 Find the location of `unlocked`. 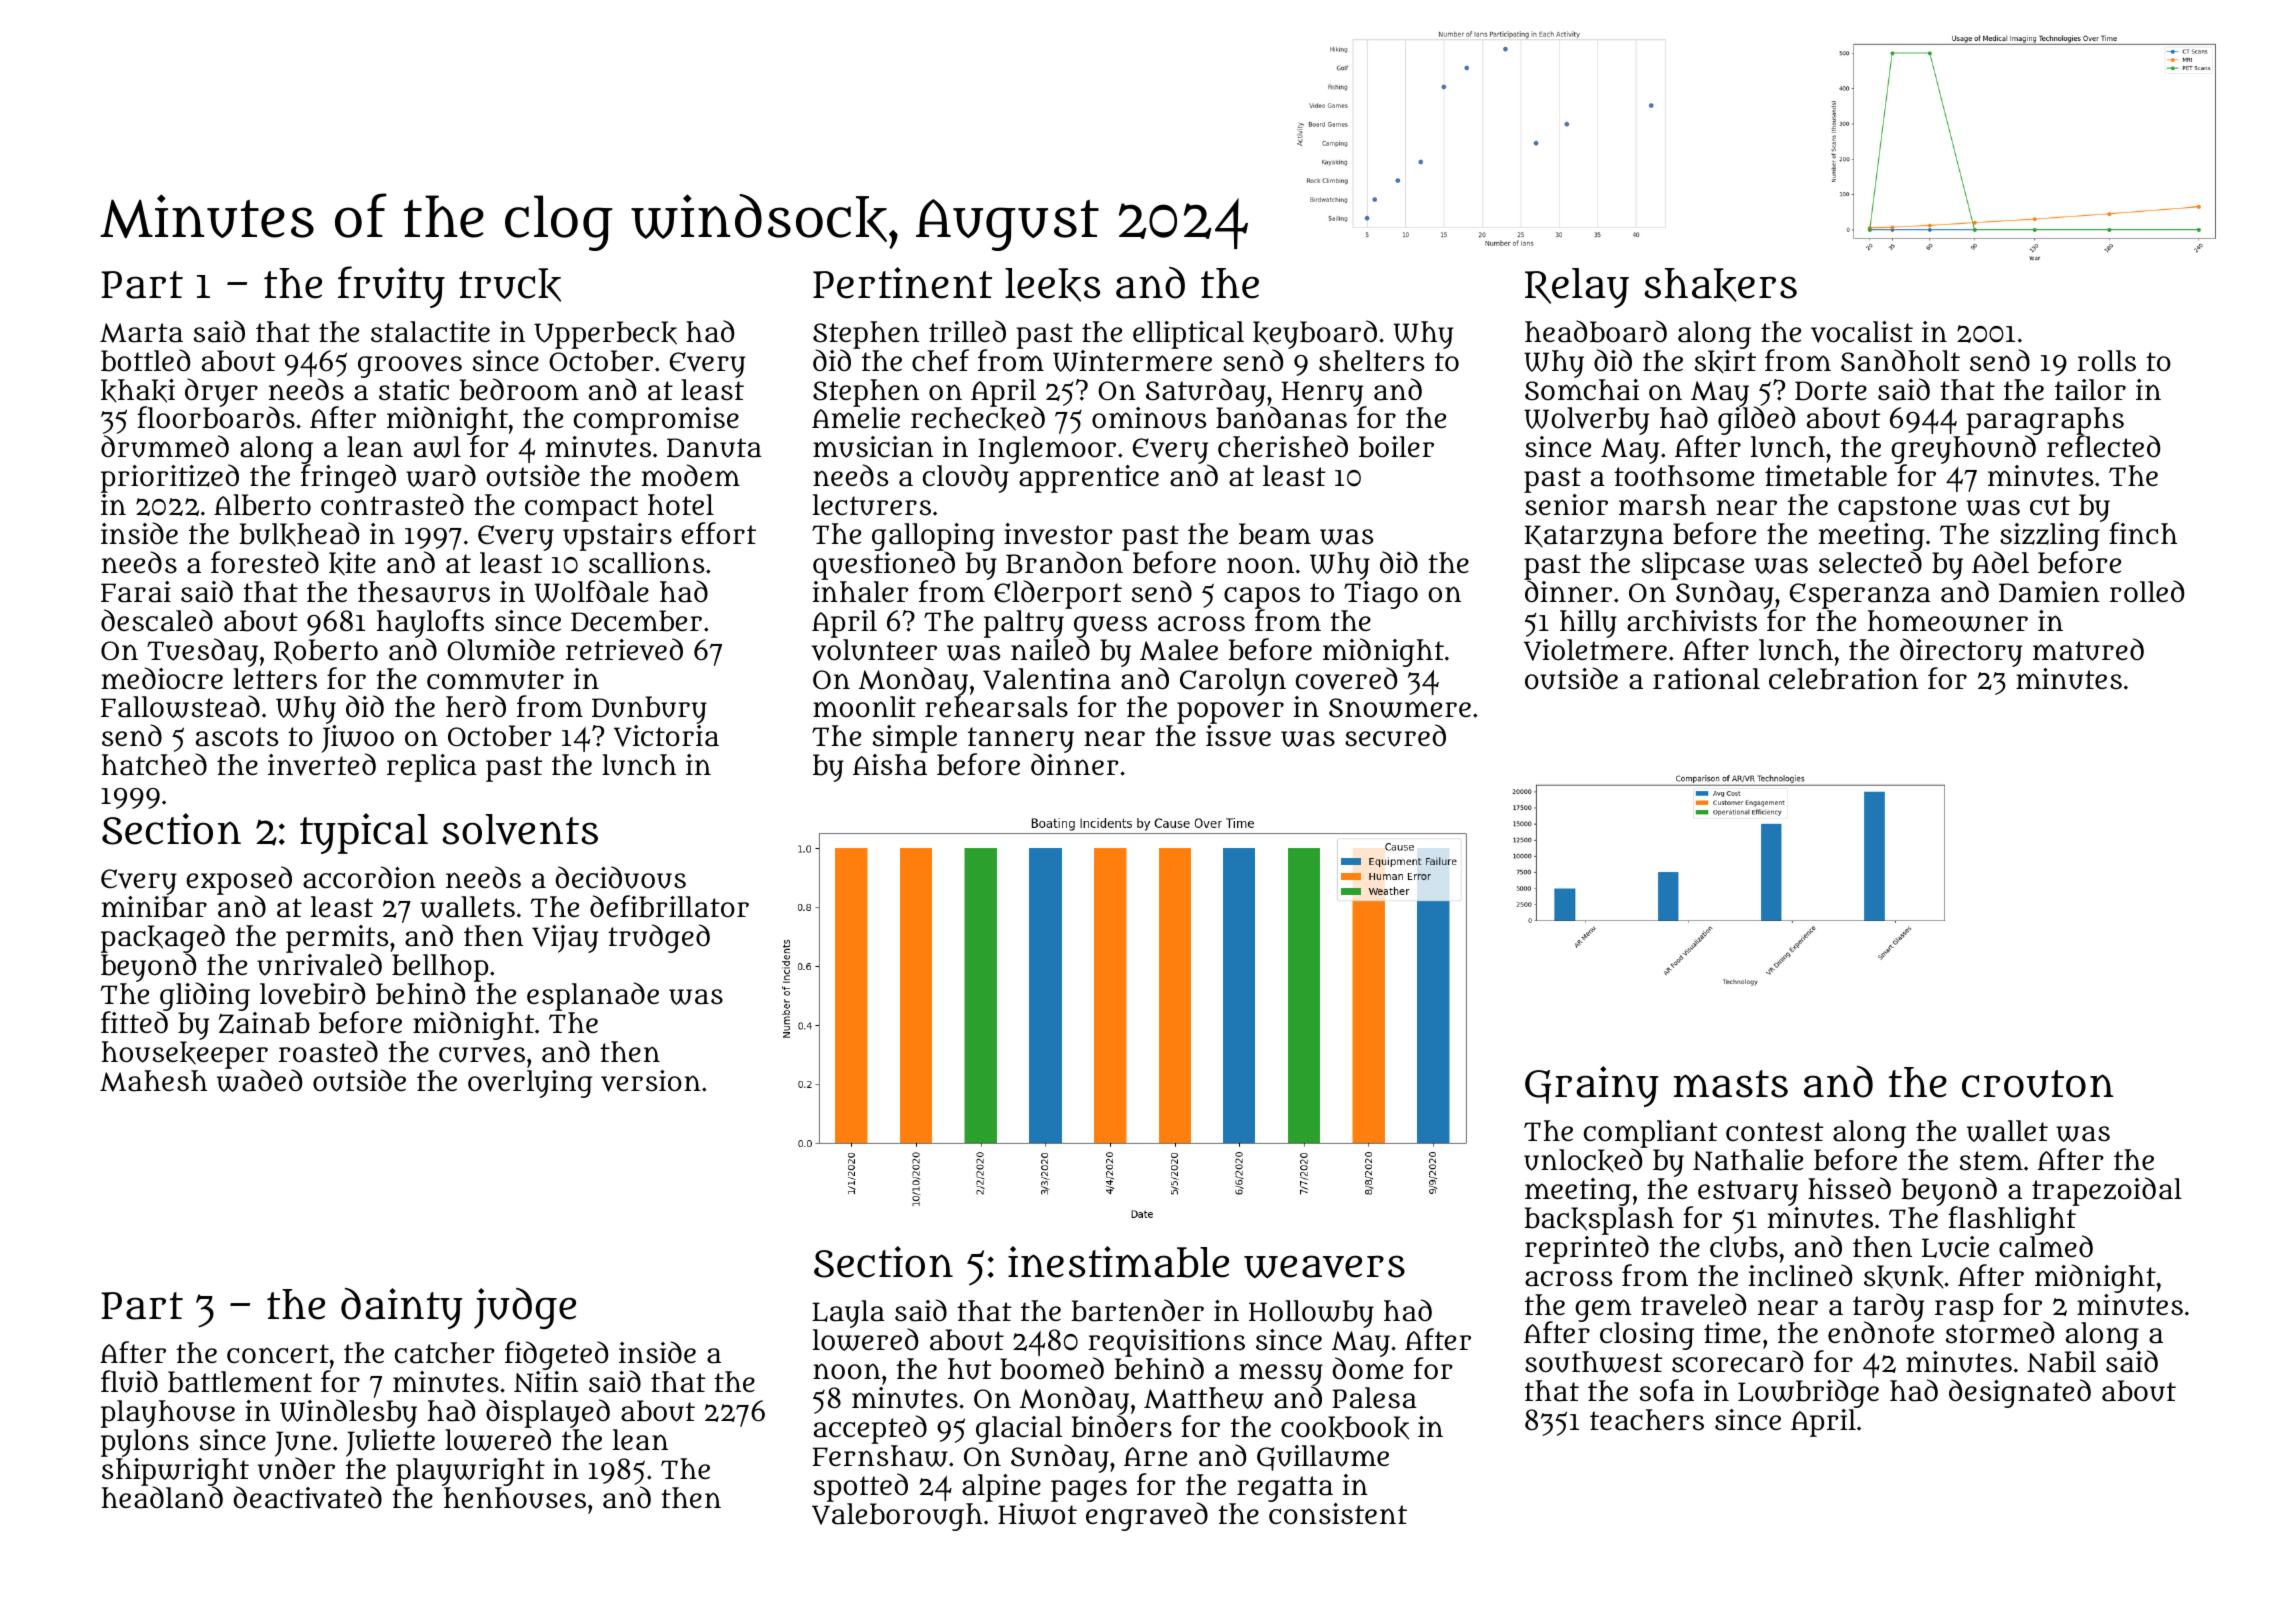

unlocked is located at coordinates (1583, 1161).
